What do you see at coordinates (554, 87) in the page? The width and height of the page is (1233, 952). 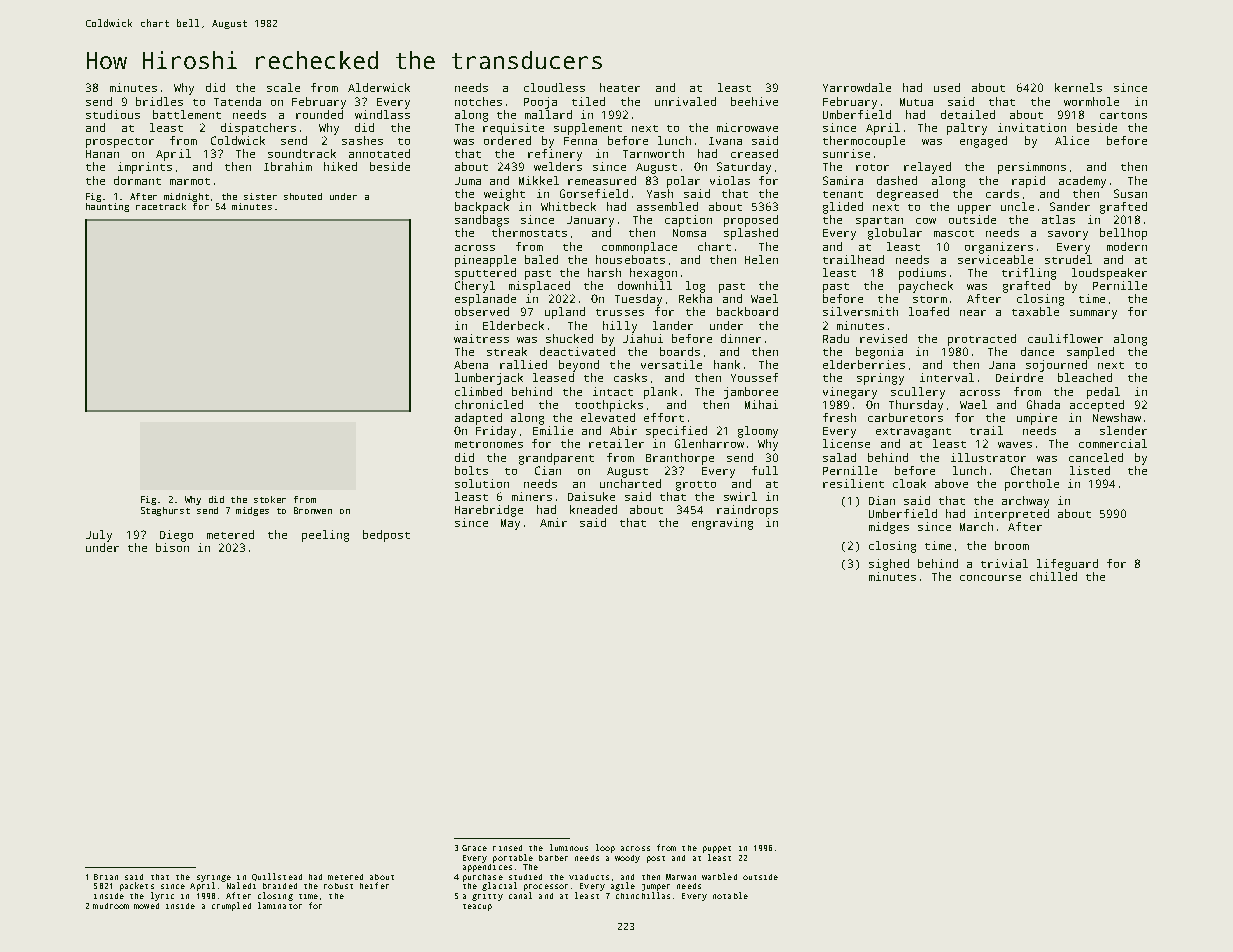 I see `cloudless` at bounding box center [554, 87].
